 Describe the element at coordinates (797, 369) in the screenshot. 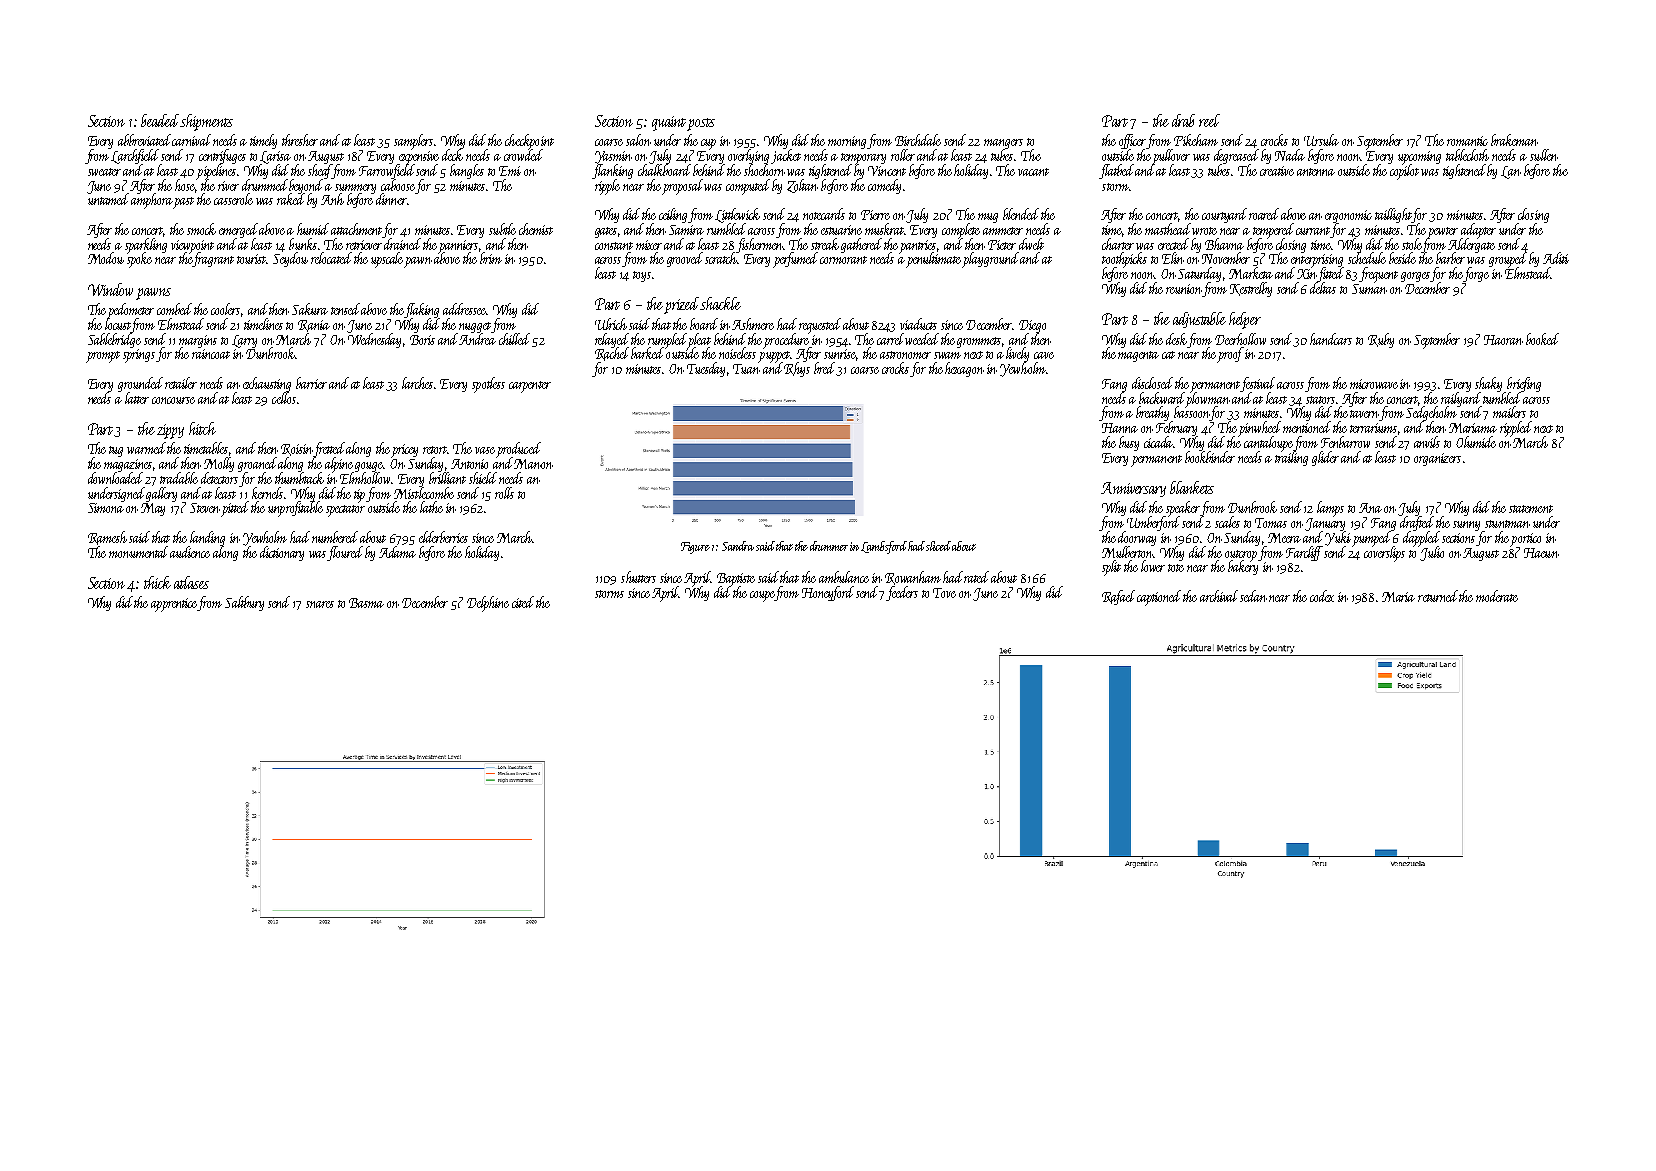

I see `Rhys` at that location.
